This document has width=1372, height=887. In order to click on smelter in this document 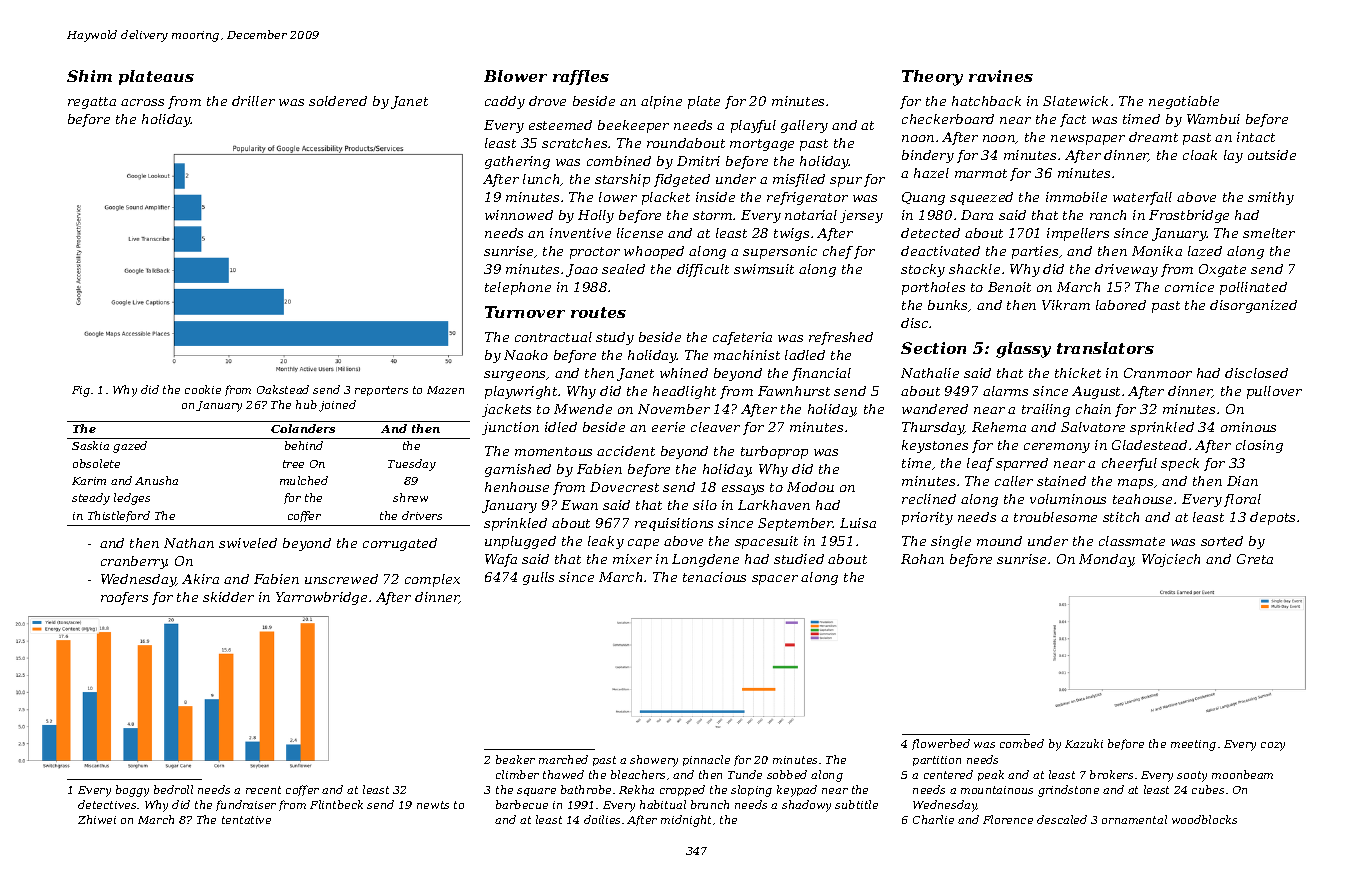, I will do `click(1269, 233)`.
